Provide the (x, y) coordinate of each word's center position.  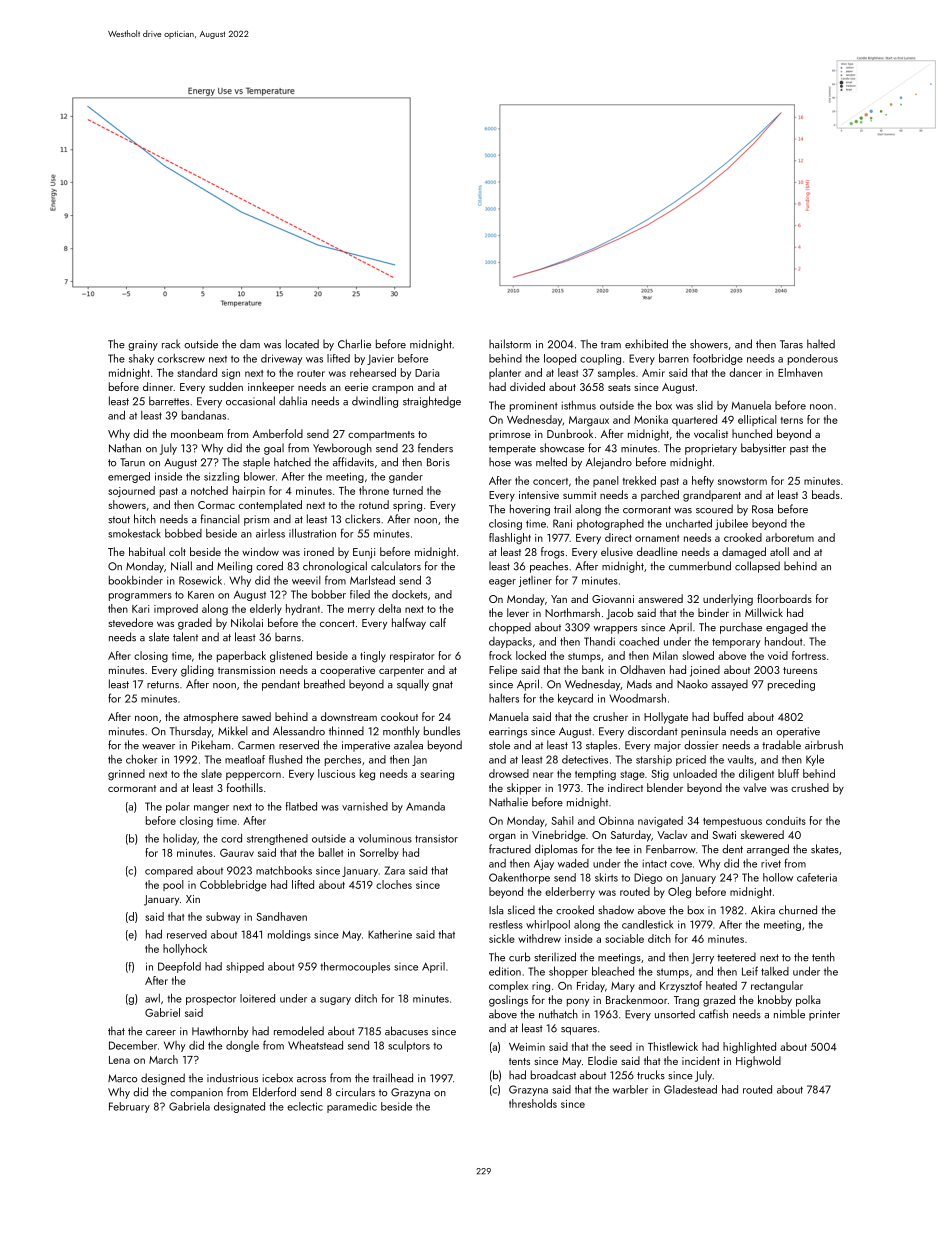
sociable (624, 938)
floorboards (784, 598)
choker (142, 759)
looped (560, 359)
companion (196, 1093)
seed (621, 1046)
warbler (630, 1089)
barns (288, 637)
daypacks (510, 642)
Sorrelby (379, 853)
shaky (141, 359)
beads (826, 494)
